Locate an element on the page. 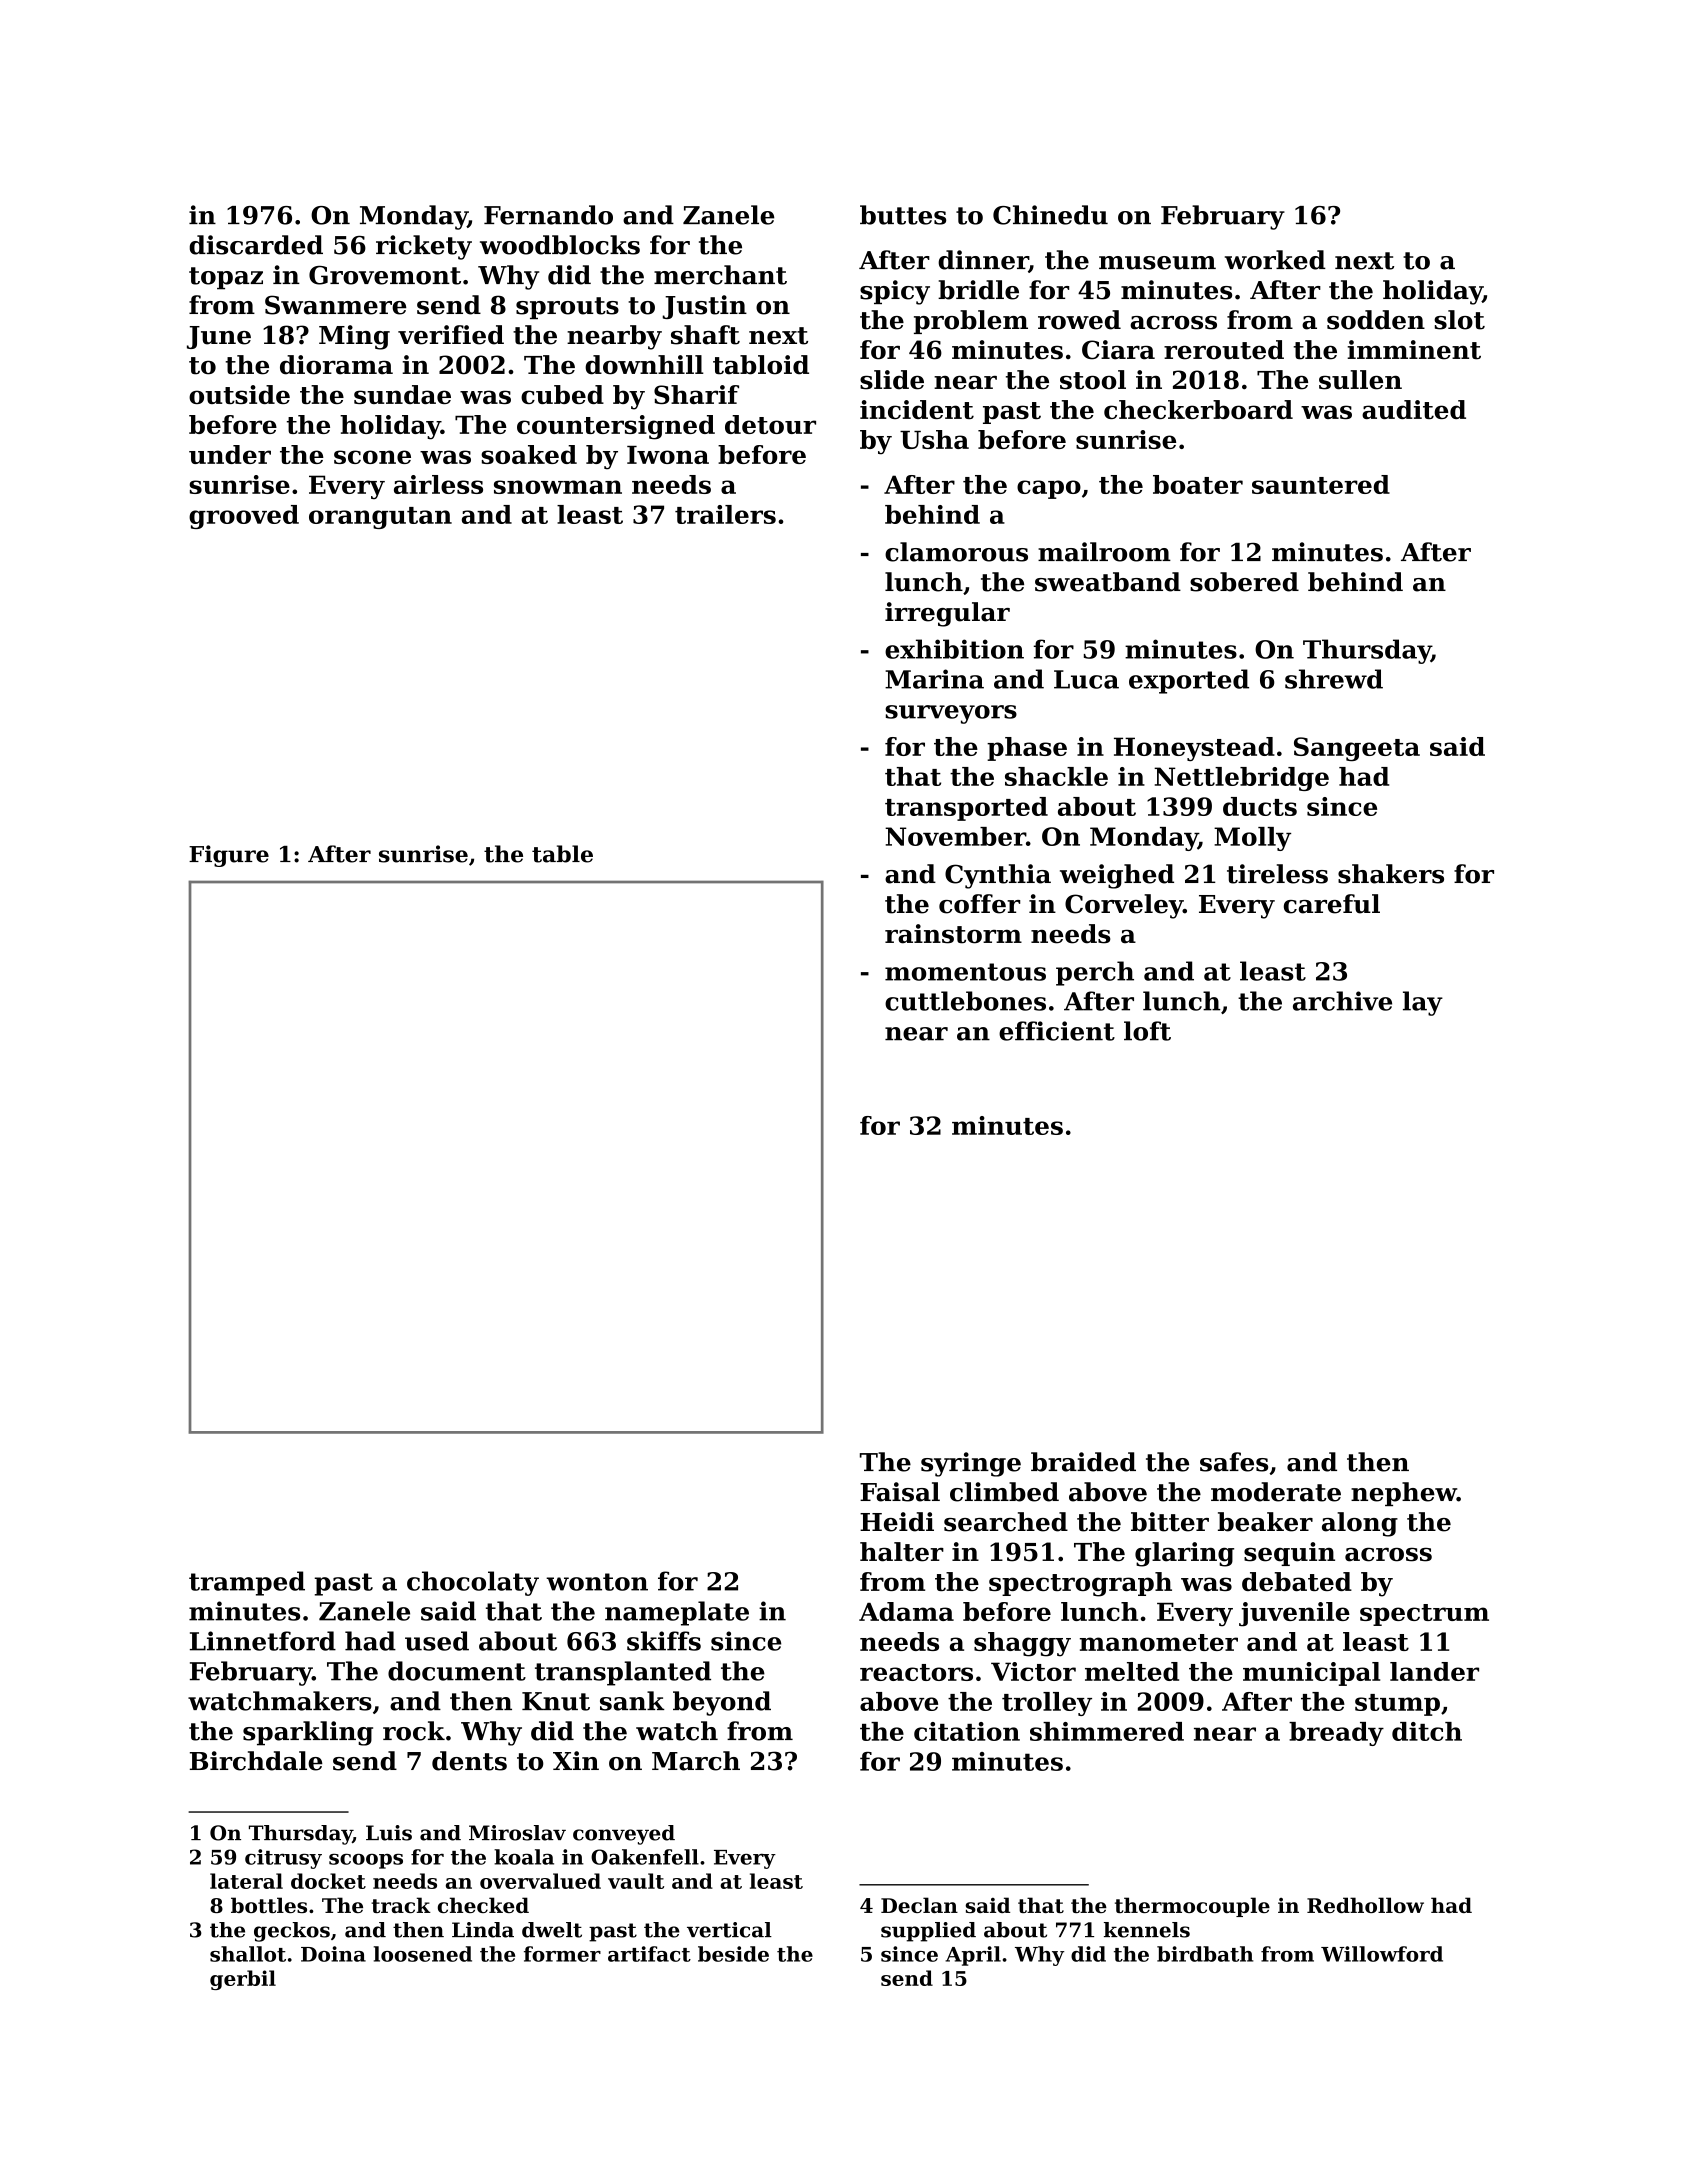 Image resolution: width=1683 pixels, height=2178 pixels. worked is located at coordinates (1275, 260).
